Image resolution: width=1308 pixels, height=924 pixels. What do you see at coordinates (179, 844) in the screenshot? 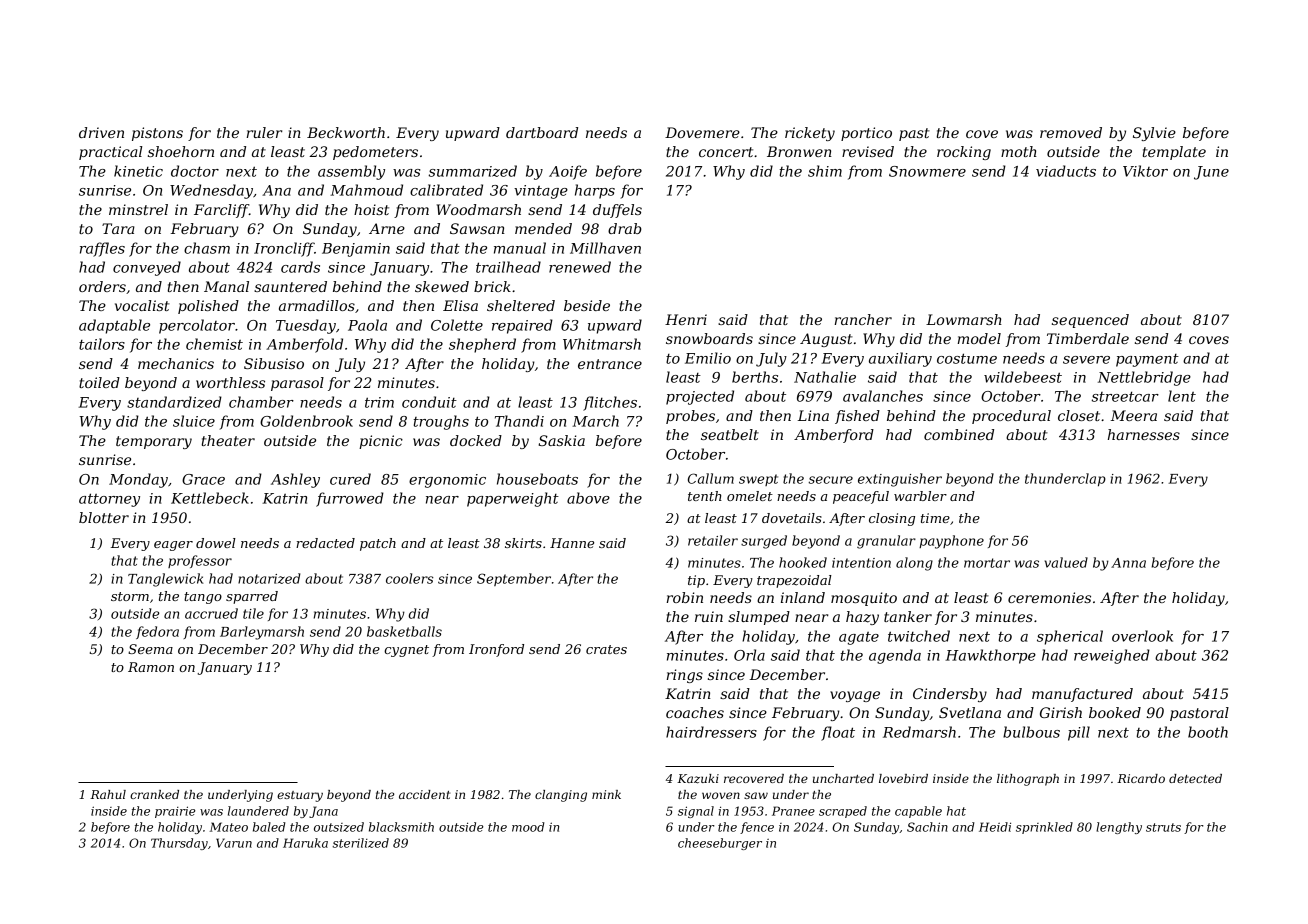
I see `Thursday` at bounding box center [179, 844].
